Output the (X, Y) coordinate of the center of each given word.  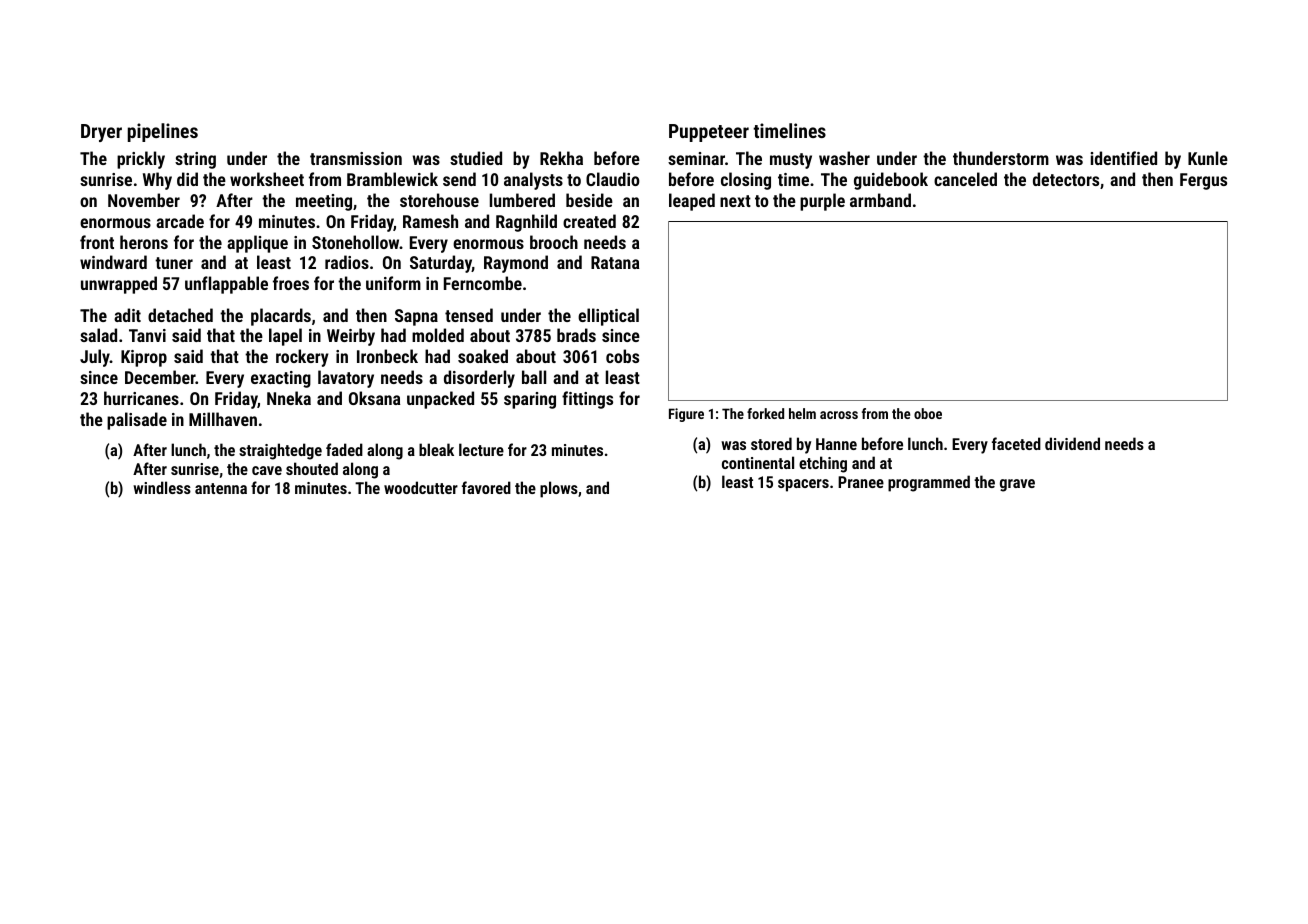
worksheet (267, 179)
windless (162, 487)
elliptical (608, 317)
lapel (285, 337)
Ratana (615, 262)
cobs (622, 356)
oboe (928, 413)
